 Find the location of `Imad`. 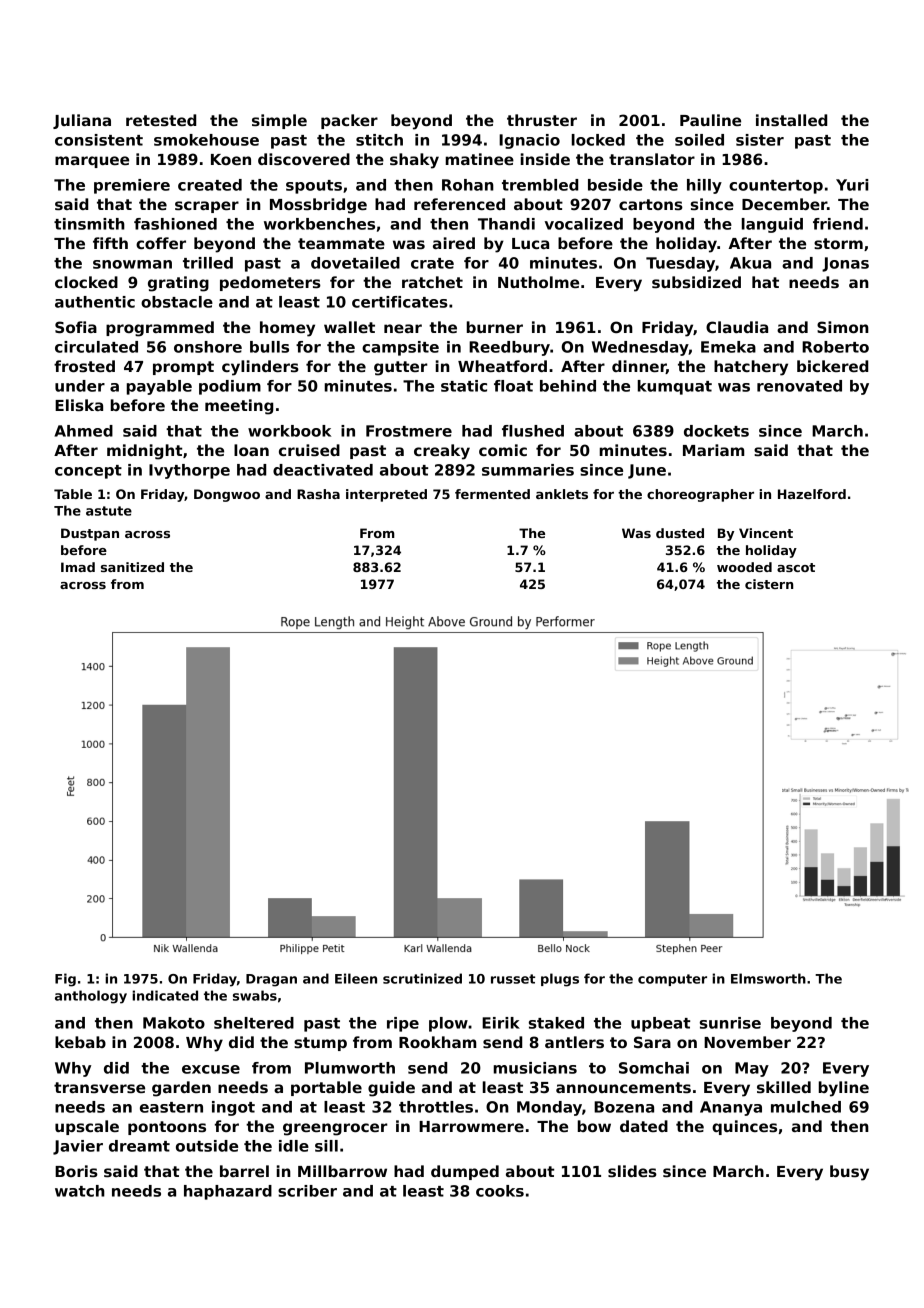

Imad is located at coordinates (78, 567).
